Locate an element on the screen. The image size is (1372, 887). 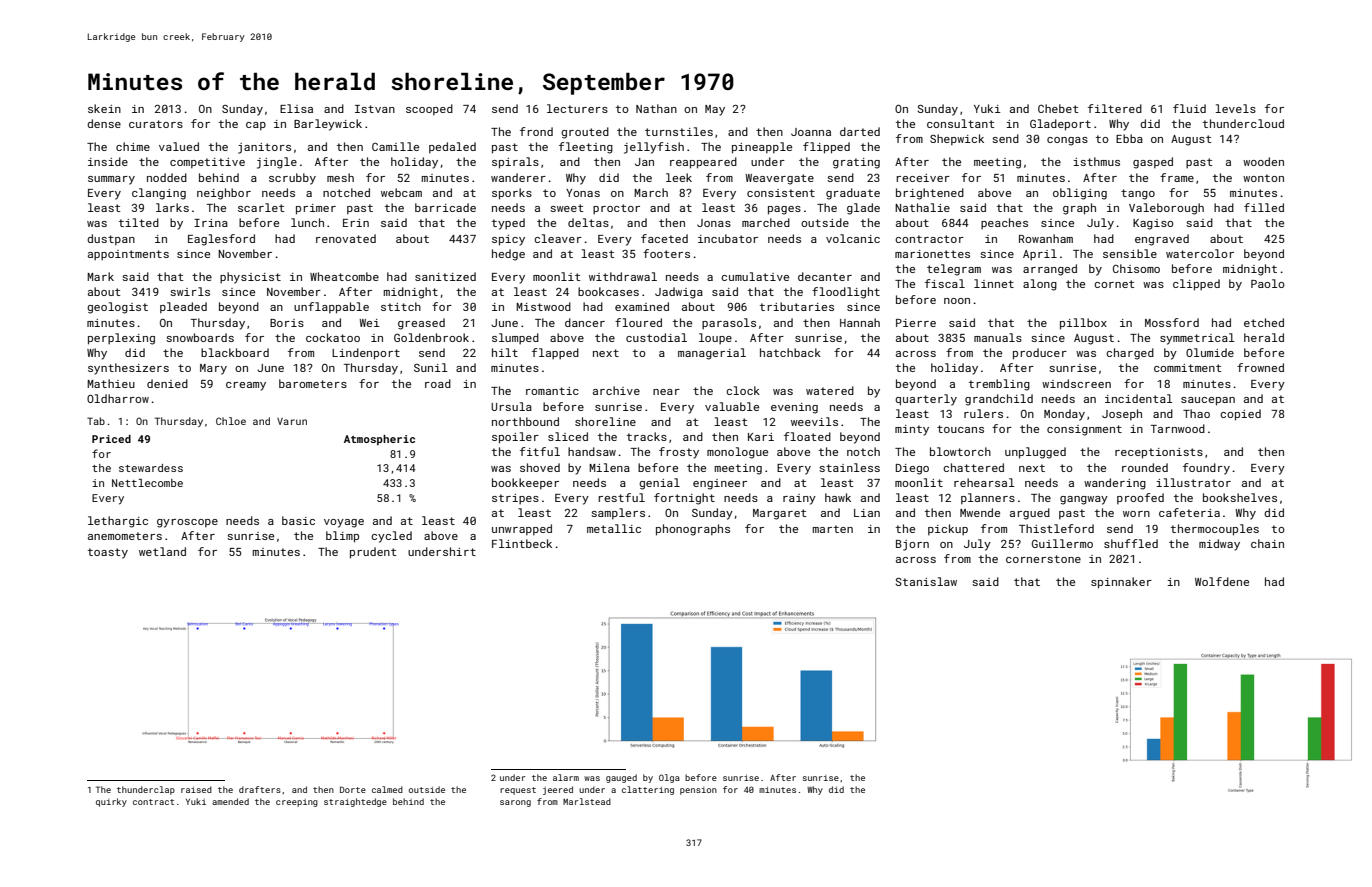
valuable is located at coordinates (732, 406).
